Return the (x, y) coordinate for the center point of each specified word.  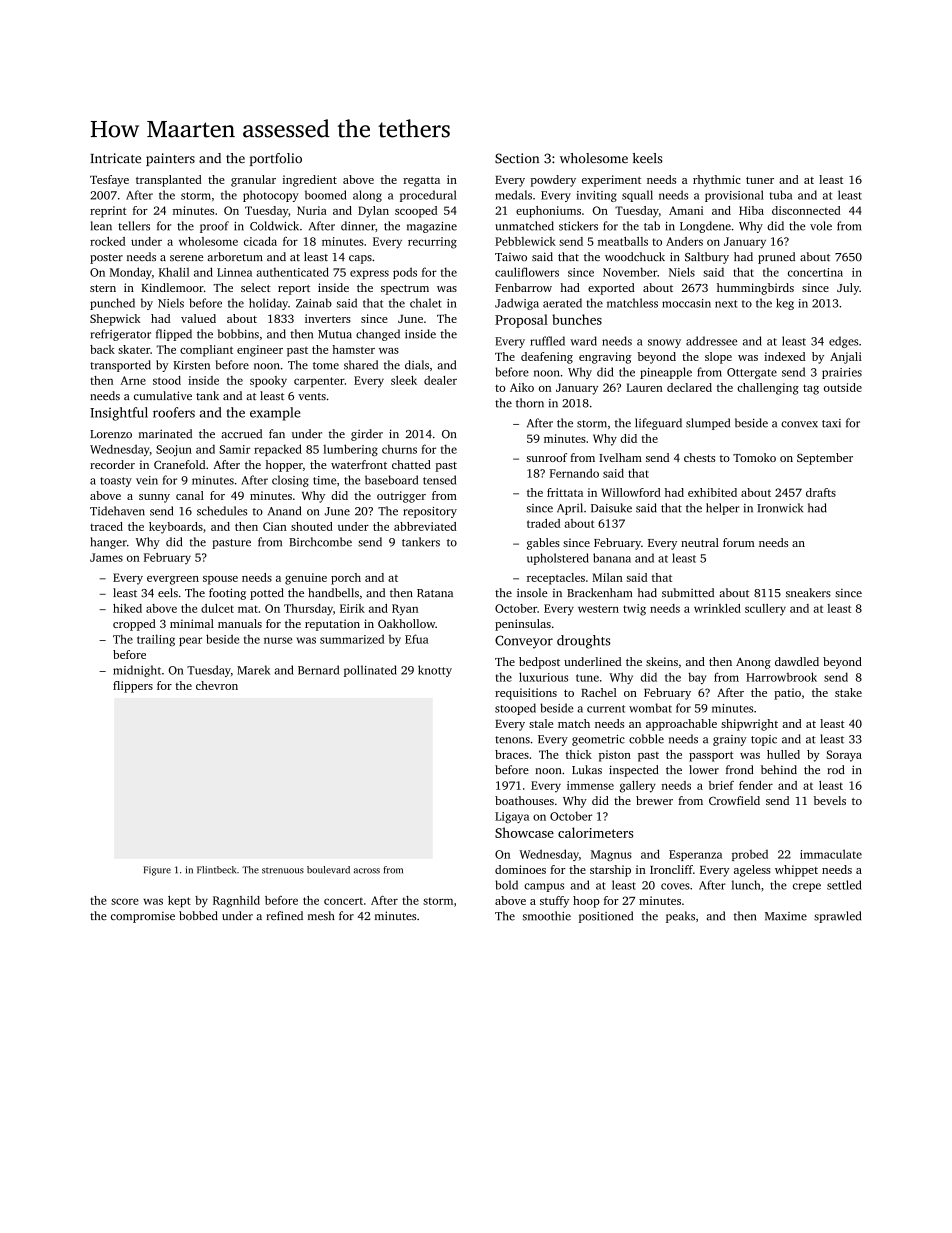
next (726, 304)
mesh (321, 915)
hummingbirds (755, 289)
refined (284, 915)
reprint (108, 212)
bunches (577, 319)
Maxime (786, 916)
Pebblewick (525, 241)
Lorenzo (111, 434)
